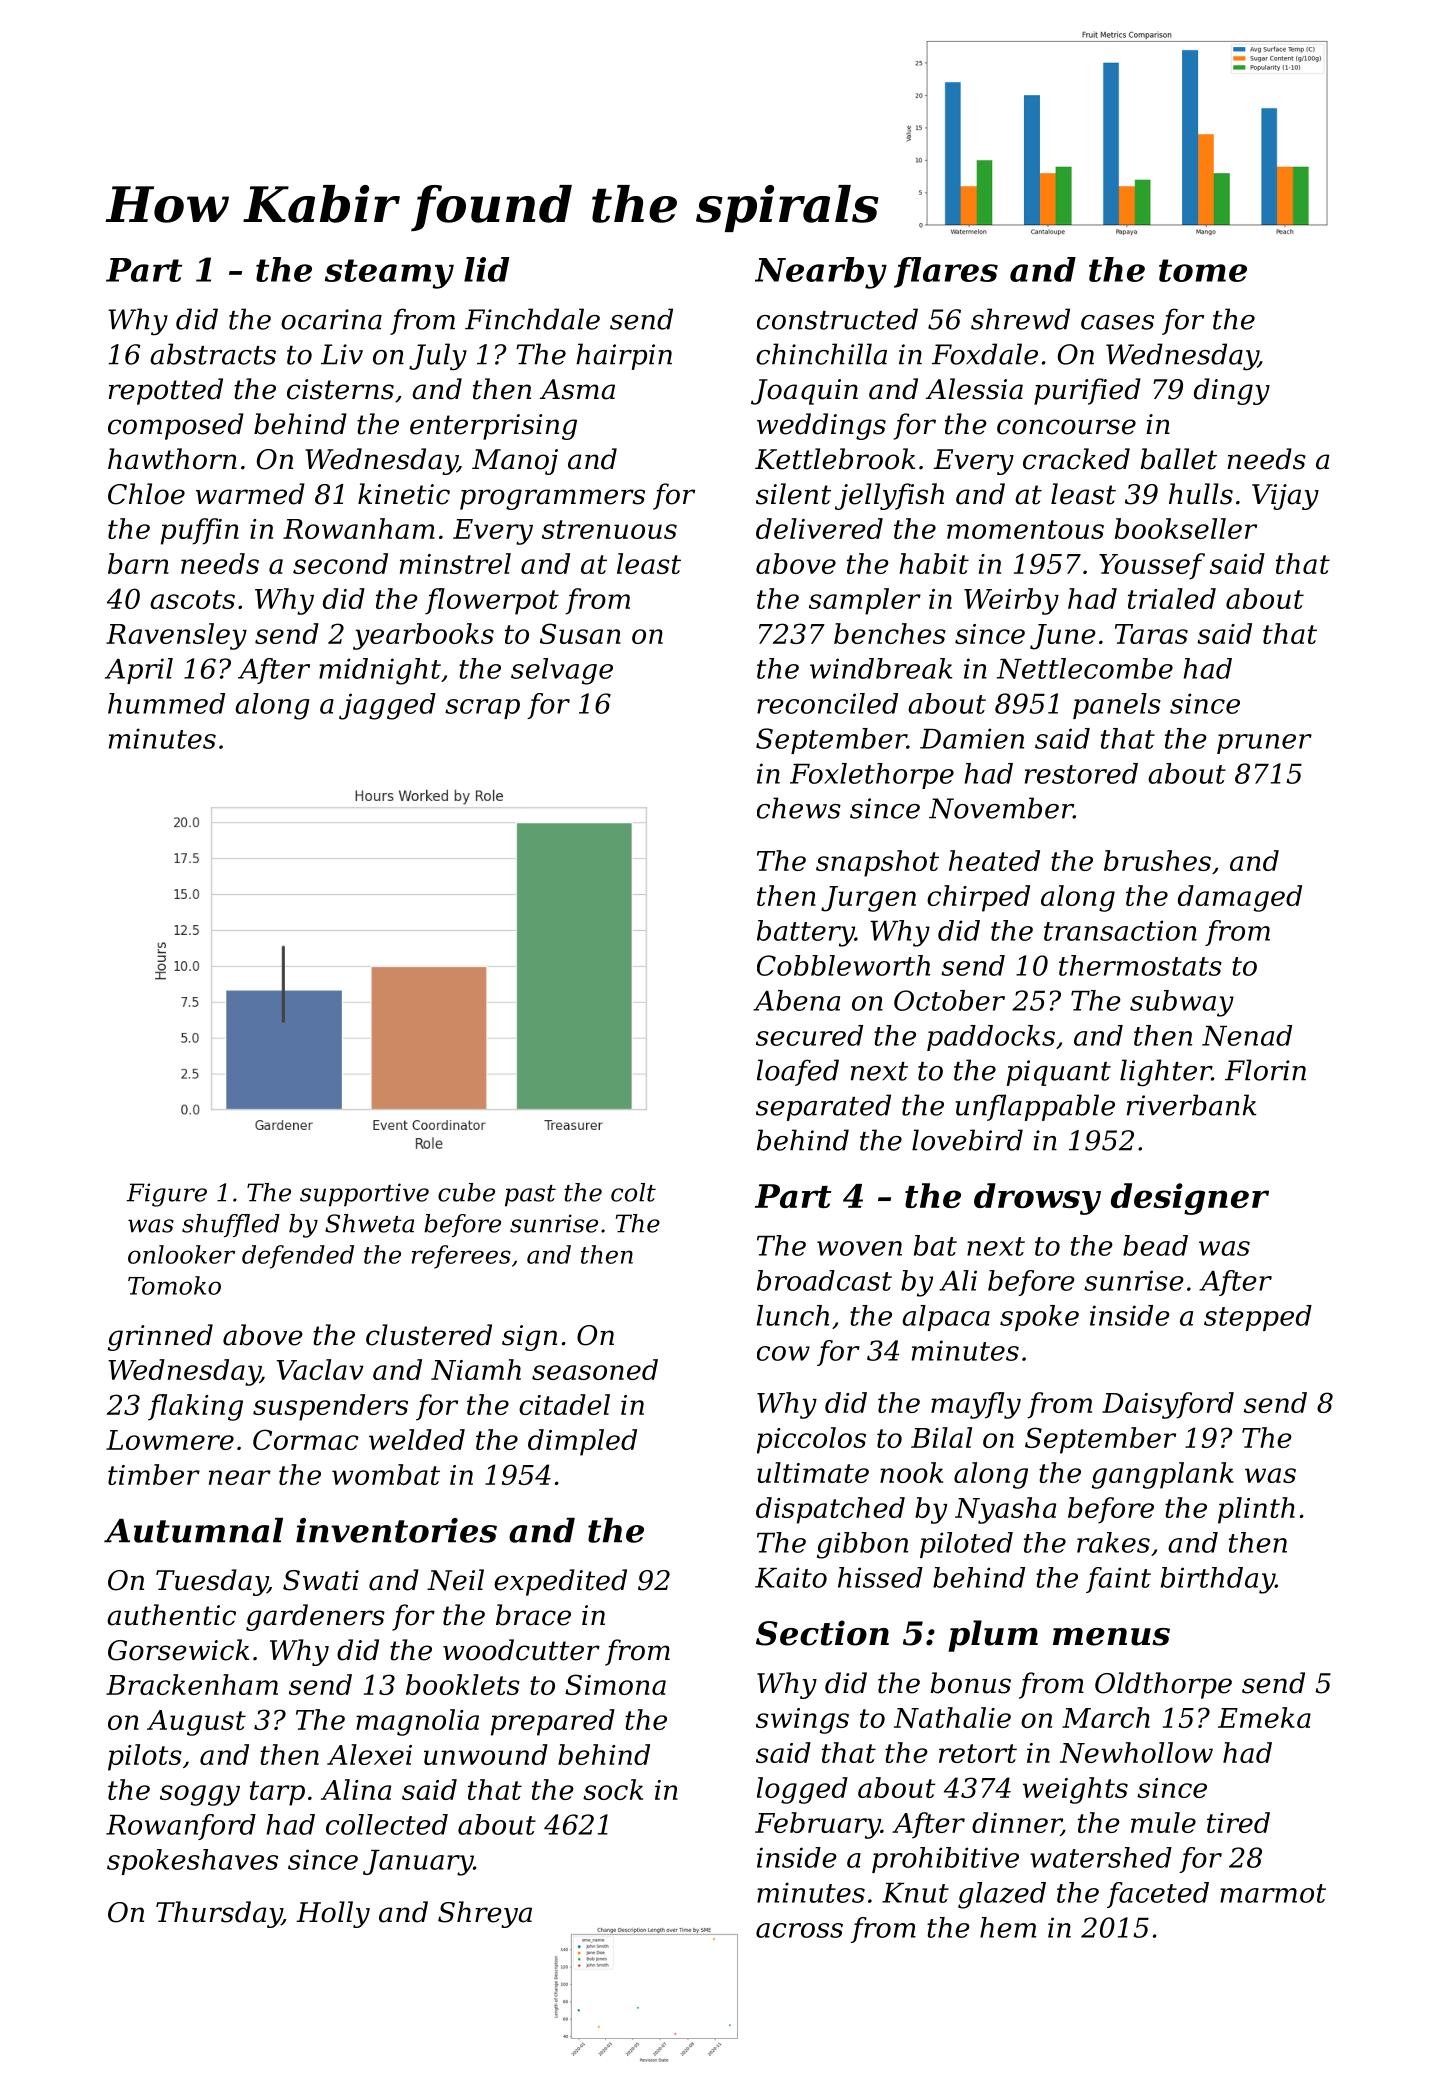 This screenshot has width=1450, height=2100. What do you see at coordinates (389, 274) in the screenshot?
I see `steamy` at bounding box center [389, 274].
